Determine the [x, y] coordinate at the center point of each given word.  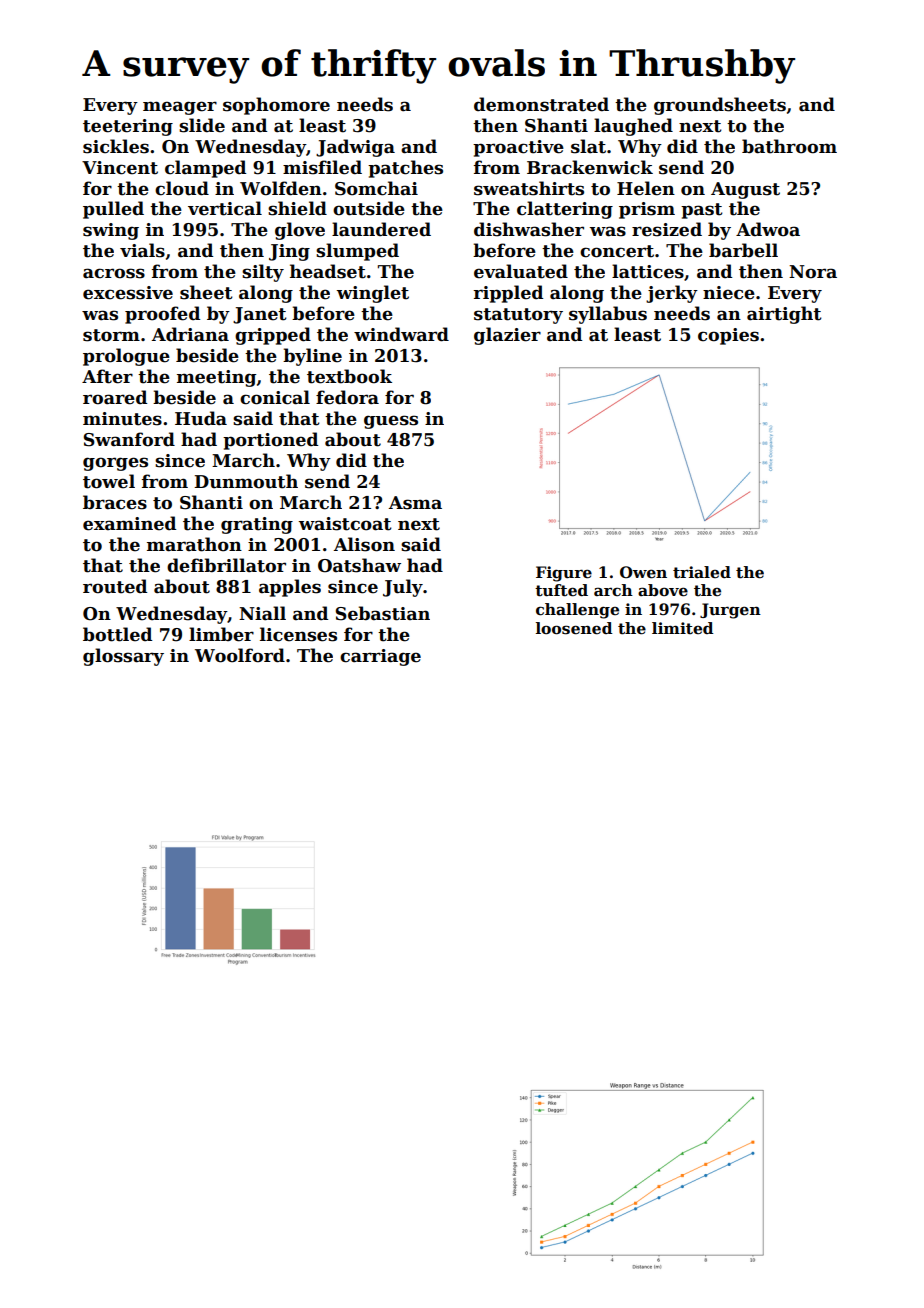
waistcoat [345, 524]
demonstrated [541, 104]
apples [290, 588]
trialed [702, 572]
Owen [643, 572]
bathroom [789, 146]
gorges [115, 464]
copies [728, 336]
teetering [128, 127]
